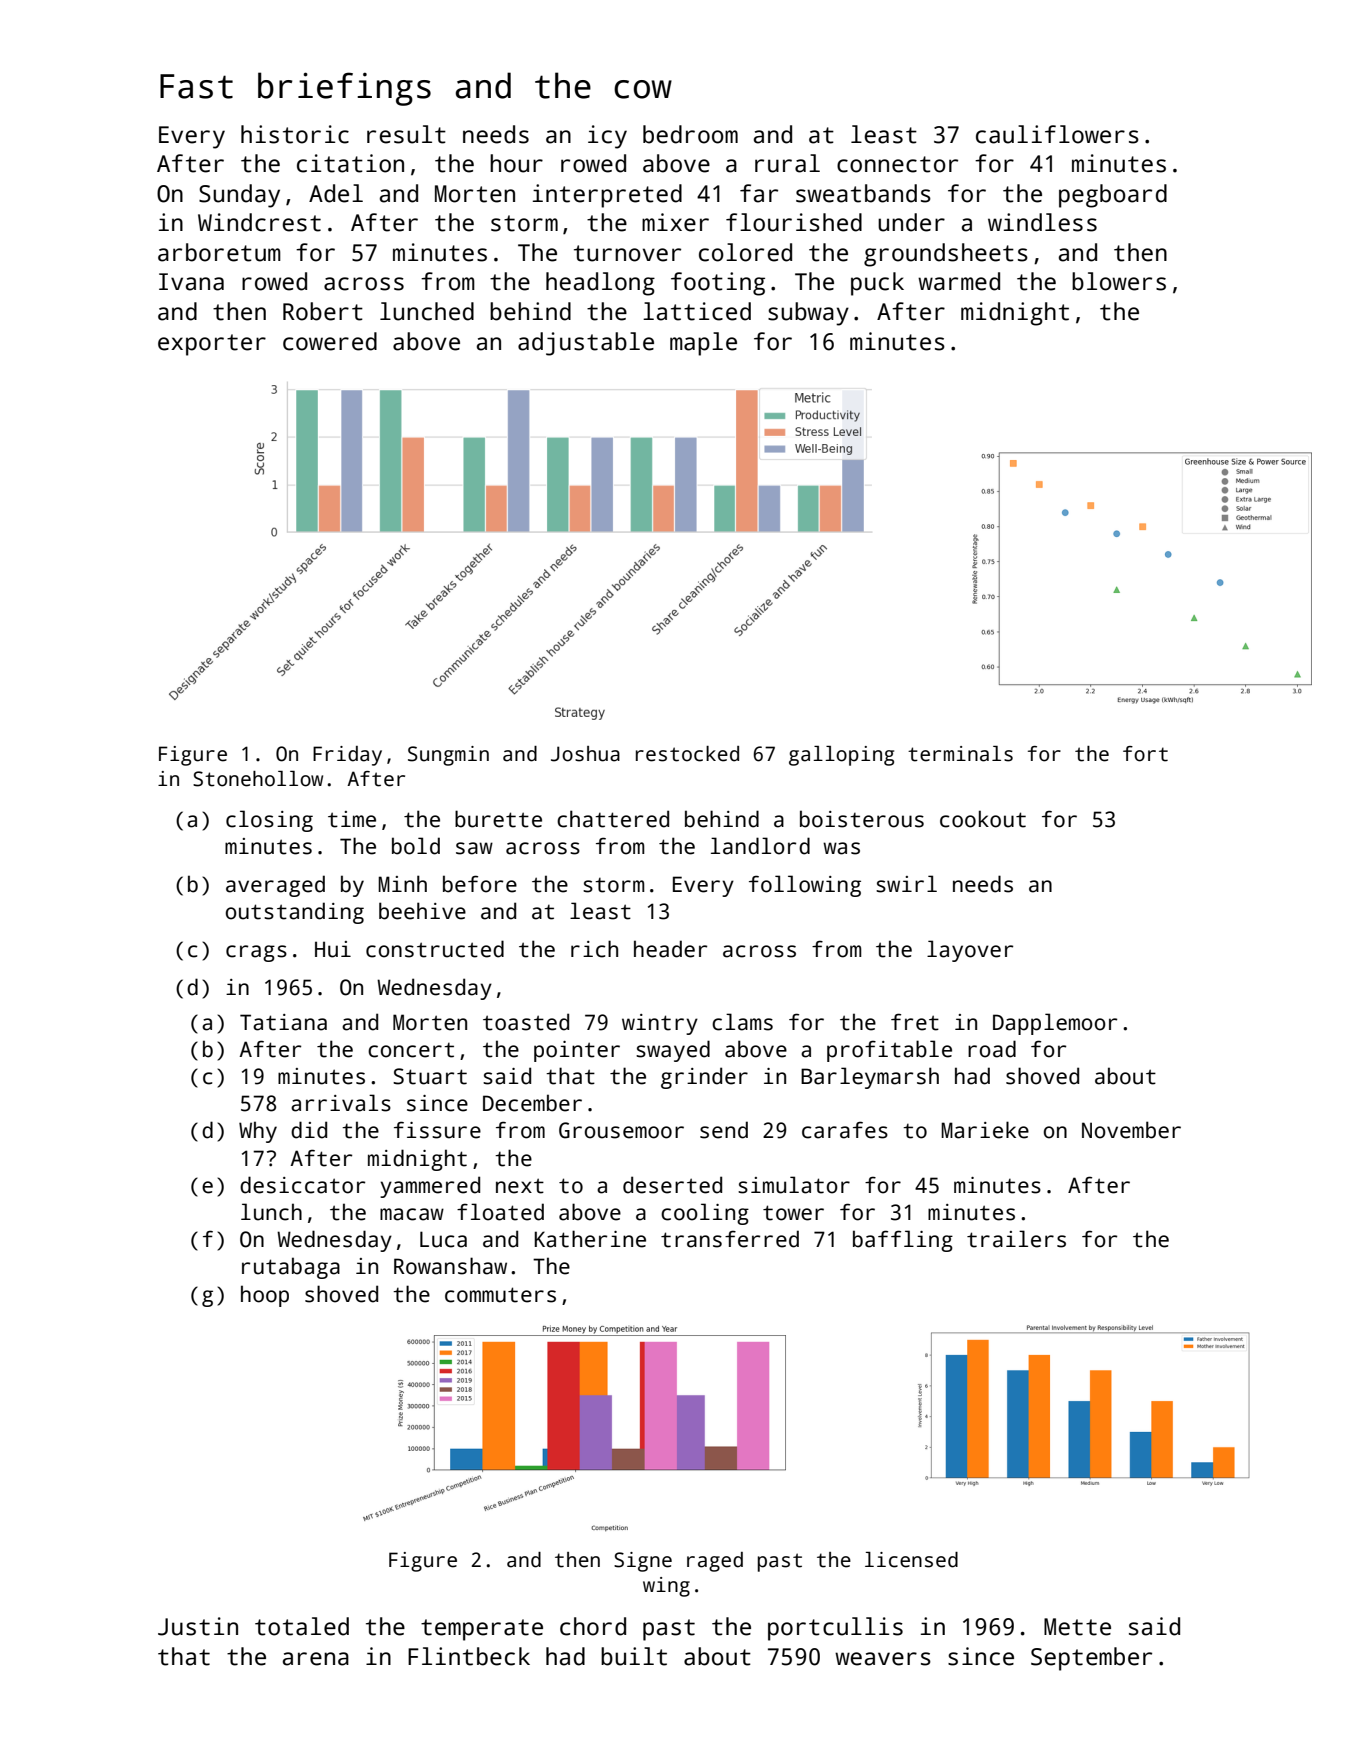  What do you see at coordinates (1119, 281) in the screenshot?
I see `blowers` at bounding box center [1119, 281].
